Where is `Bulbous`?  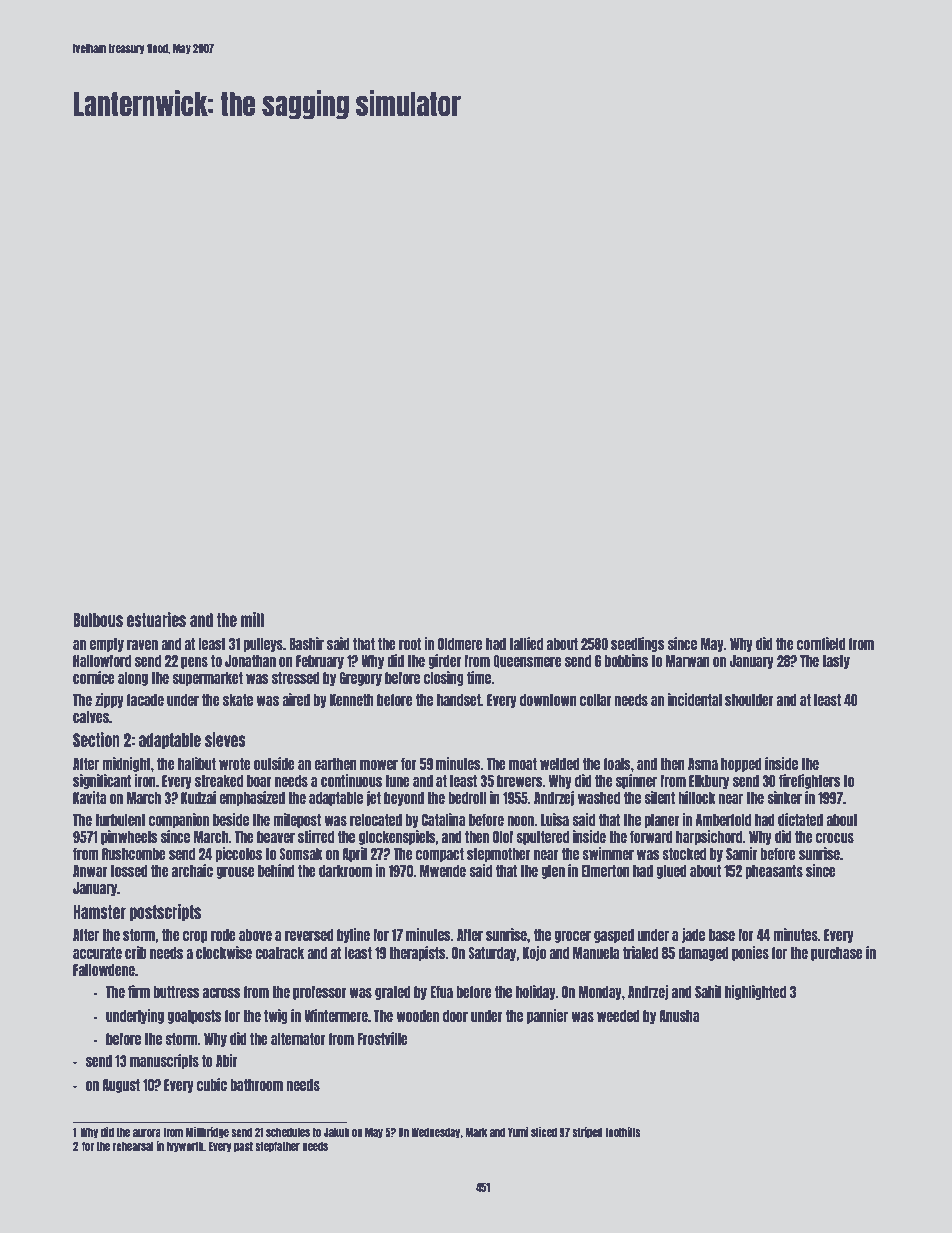
Bulbous is located at coordinates (98, 620).
